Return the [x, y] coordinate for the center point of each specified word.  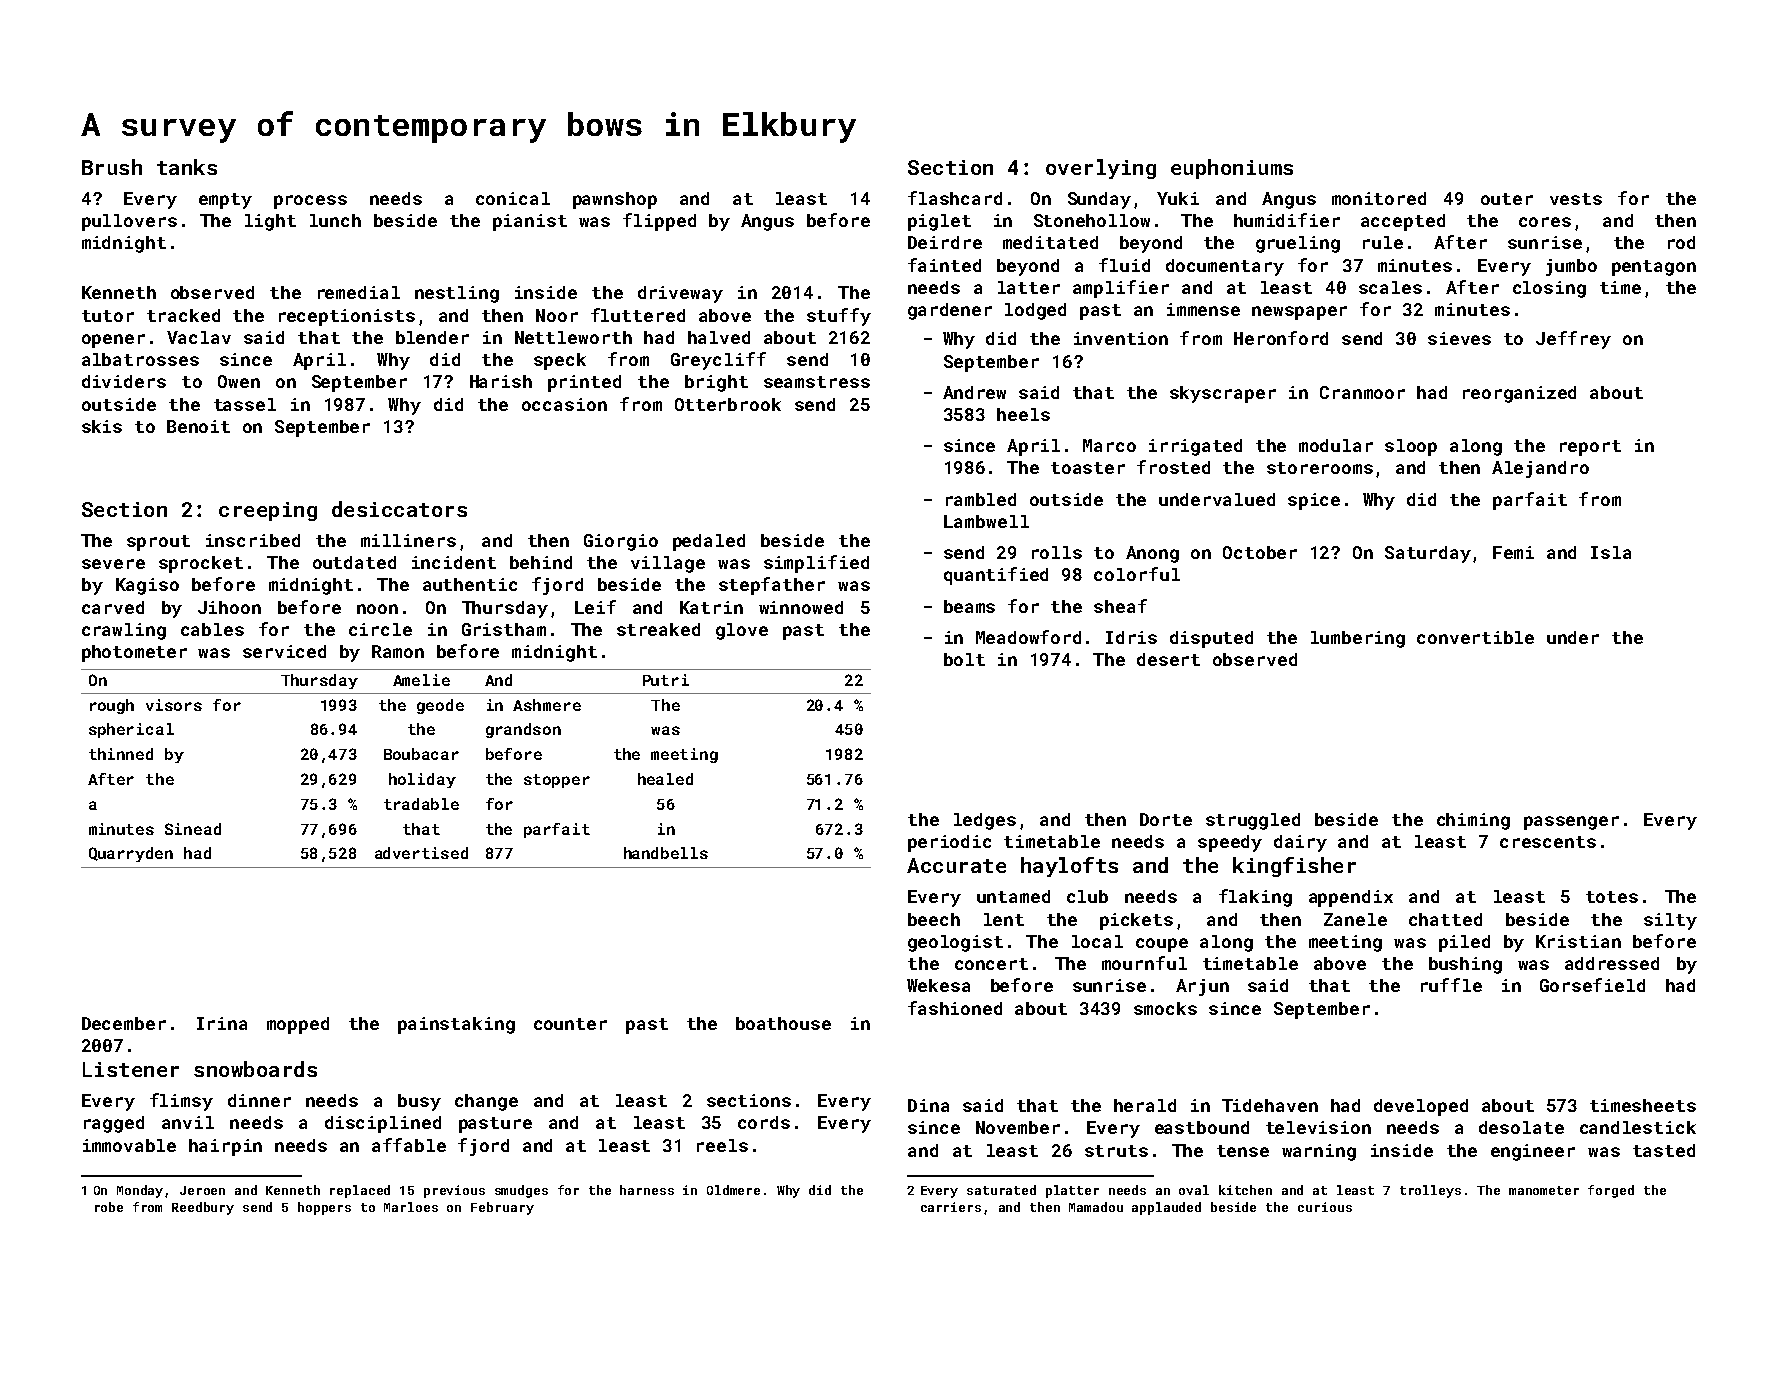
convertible [1475, 637]
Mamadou [1096, 1207]
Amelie [421, 680]
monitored [1379, 198]
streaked [658, 629]
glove [742, 631]
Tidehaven [1270, 1105]
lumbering [1358, 639]
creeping [268, 511]
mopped [298, 1025]
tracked [183, 315]
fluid [1124, 265]
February [502, 1208]
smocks [1165, 1008]
